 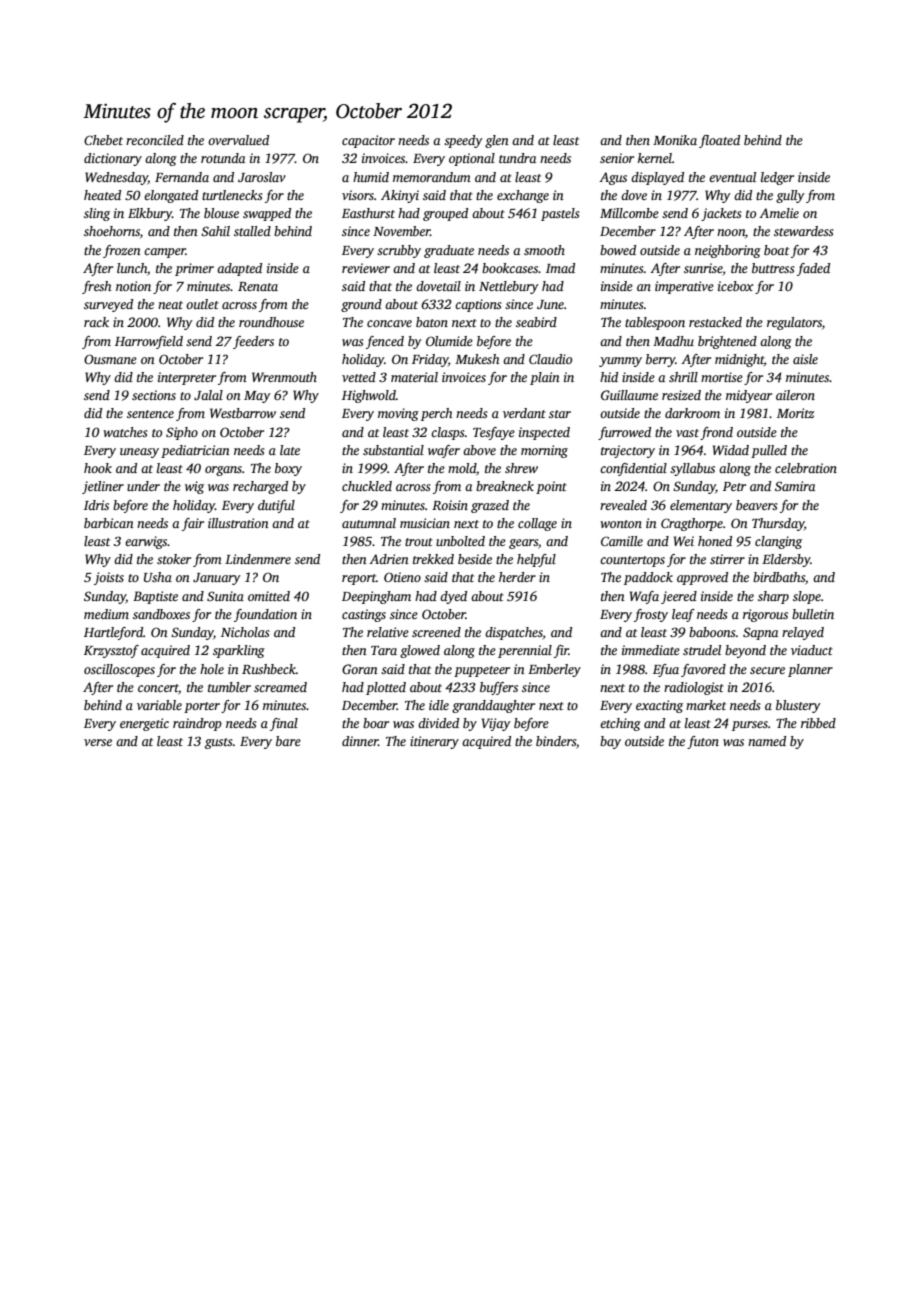 What do you see at coordinates (629, 213) in the screenshot?
I see `Millcombe` at bounding box center [629, 213].
